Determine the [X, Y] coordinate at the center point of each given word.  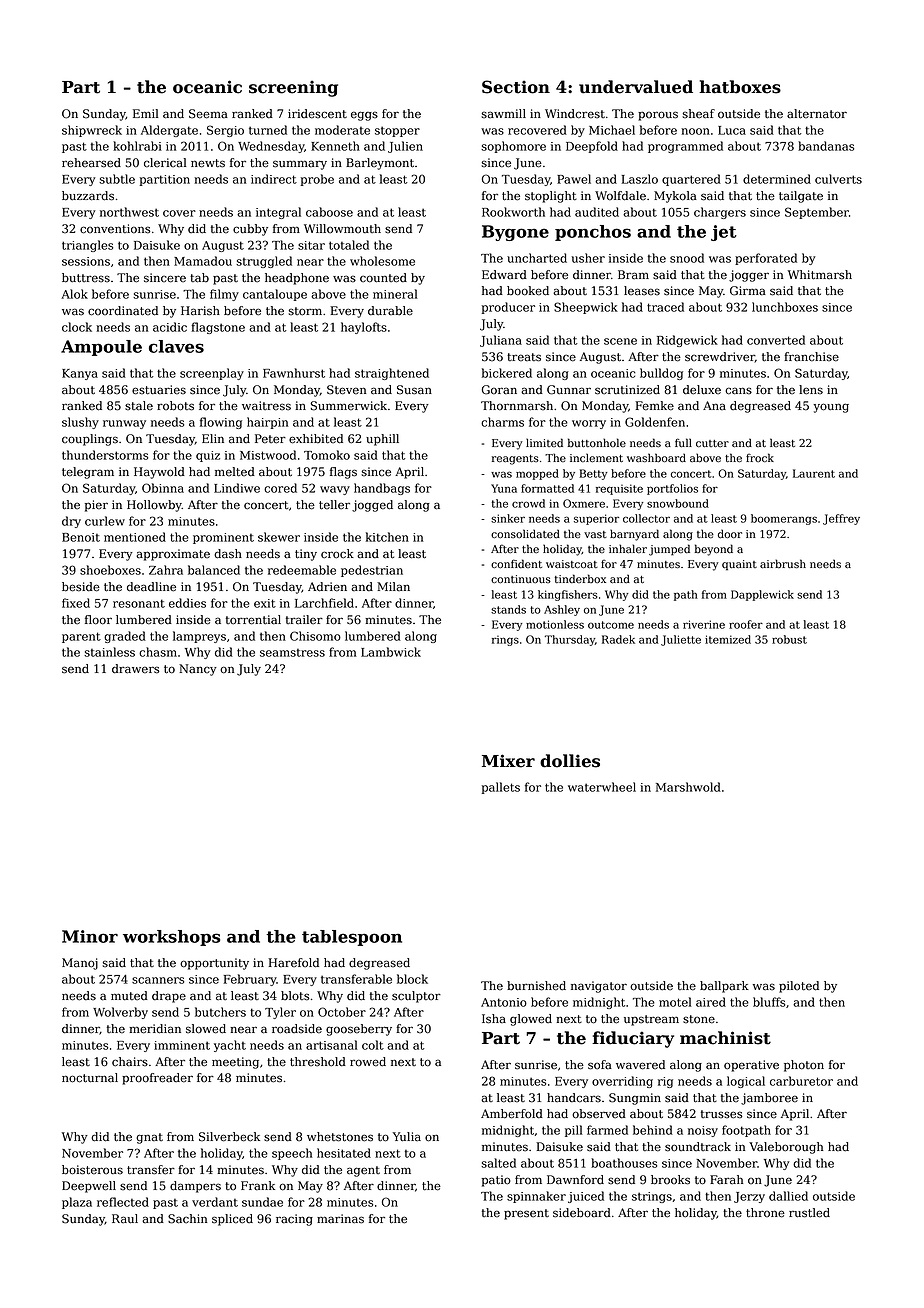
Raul [125, 1219]
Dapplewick [762, 595]
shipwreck [92, 131]
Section [516, 87]
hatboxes [740, 87]
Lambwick [391, 652]
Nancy [198, 670]
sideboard [582, 1213]
